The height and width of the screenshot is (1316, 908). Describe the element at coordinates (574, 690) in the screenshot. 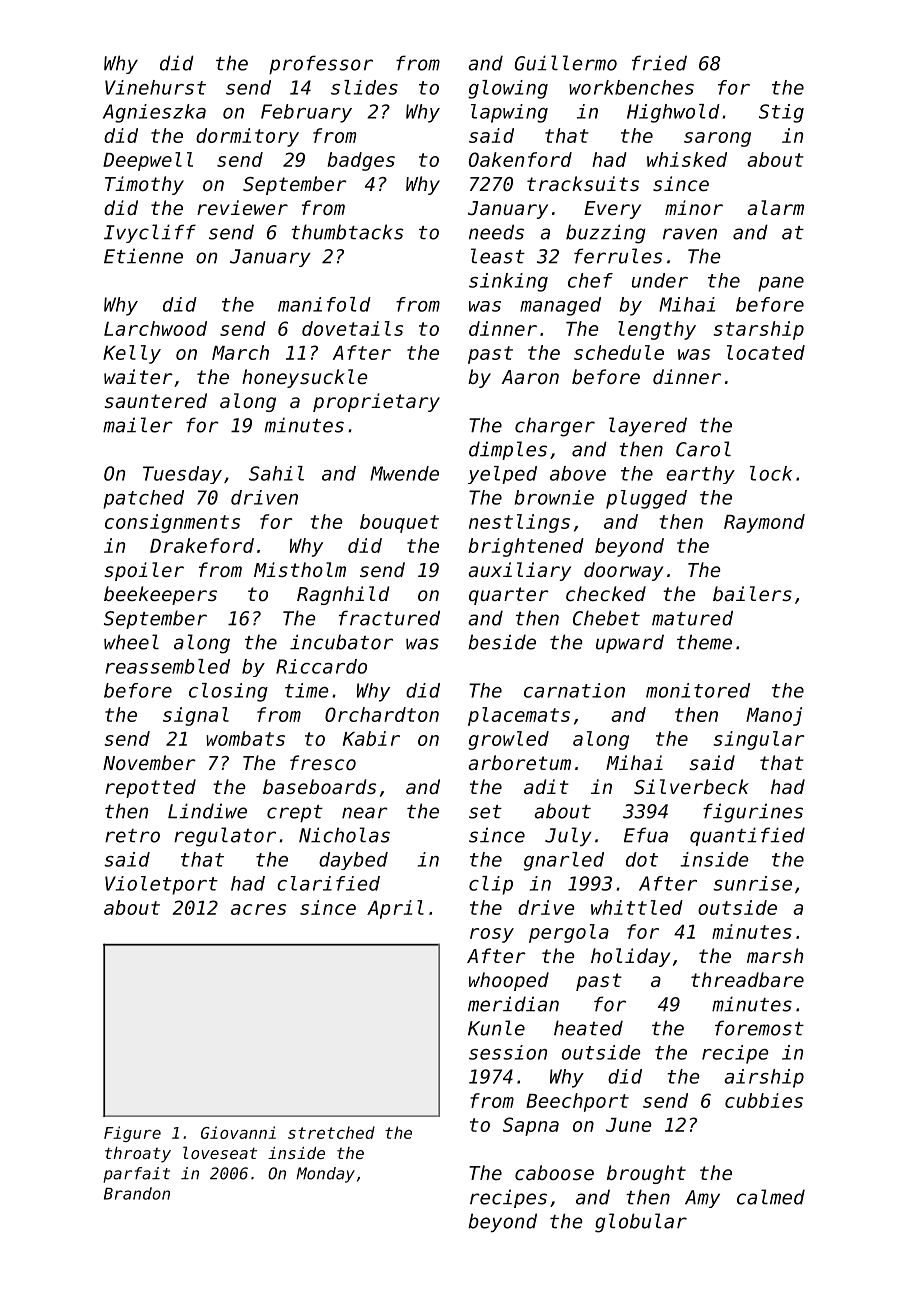

I see `carnation` at that location.
